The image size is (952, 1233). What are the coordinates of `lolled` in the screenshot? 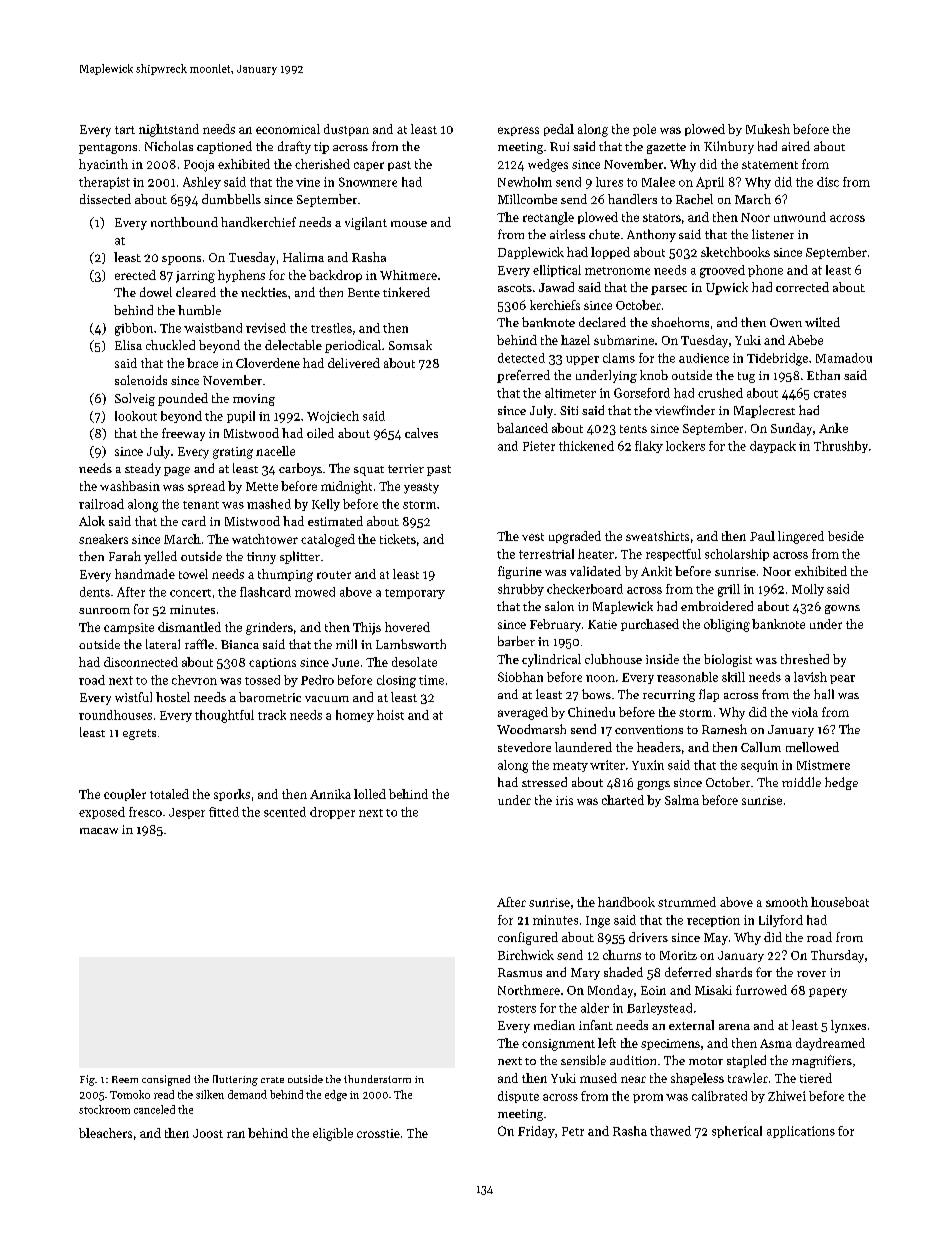 It's located at (370, 794).
